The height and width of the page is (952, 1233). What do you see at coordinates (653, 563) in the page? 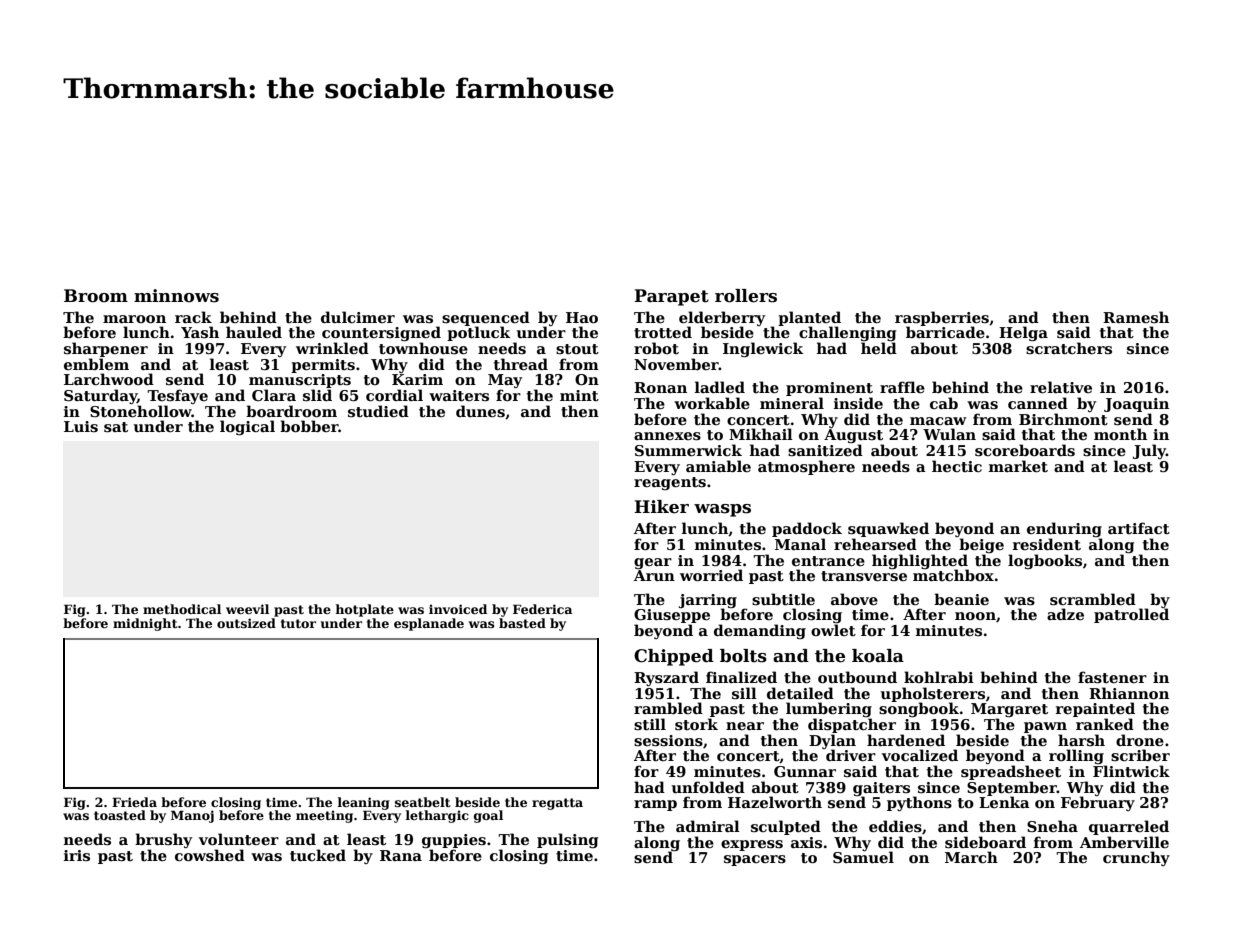
I see `gear` at bounding box center [653, 563].
